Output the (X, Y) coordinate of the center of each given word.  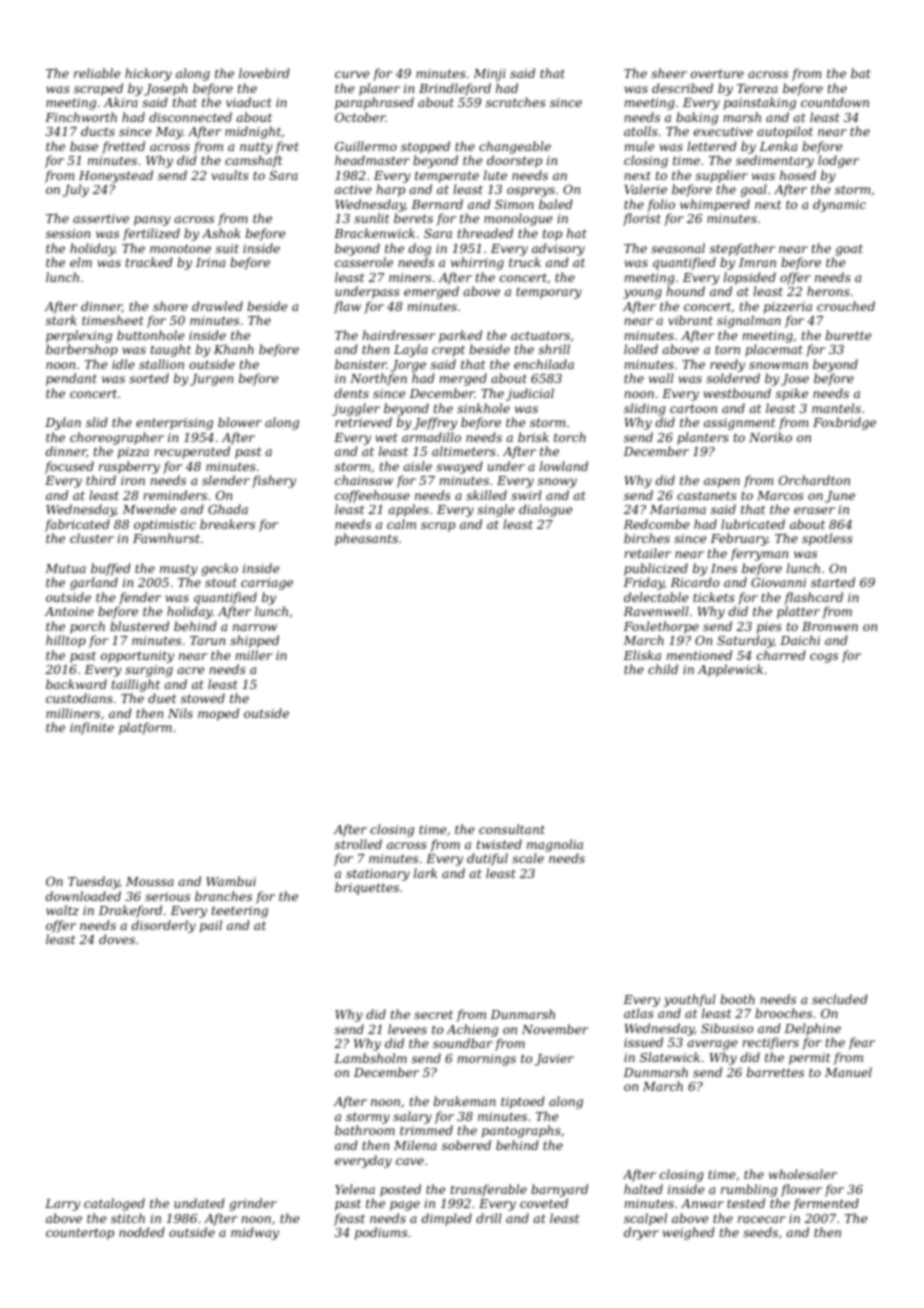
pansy (152, 221)
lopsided (750, 278)
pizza (133, 453)
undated (199, 1203)
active (353, 189)
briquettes (367, 888)
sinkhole (483, 408)
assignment (739, 424)
